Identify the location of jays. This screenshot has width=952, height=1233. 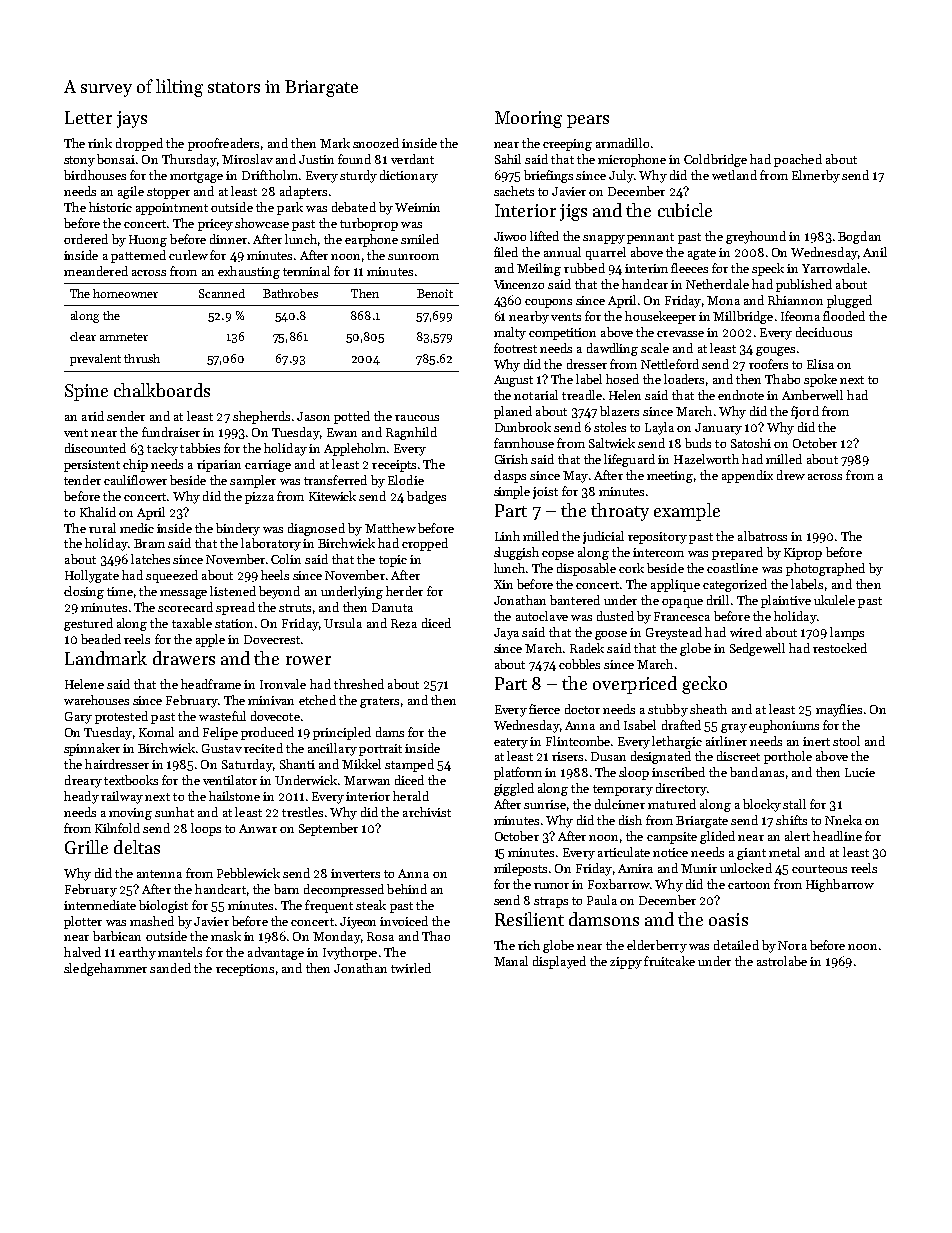
(132, 119).
